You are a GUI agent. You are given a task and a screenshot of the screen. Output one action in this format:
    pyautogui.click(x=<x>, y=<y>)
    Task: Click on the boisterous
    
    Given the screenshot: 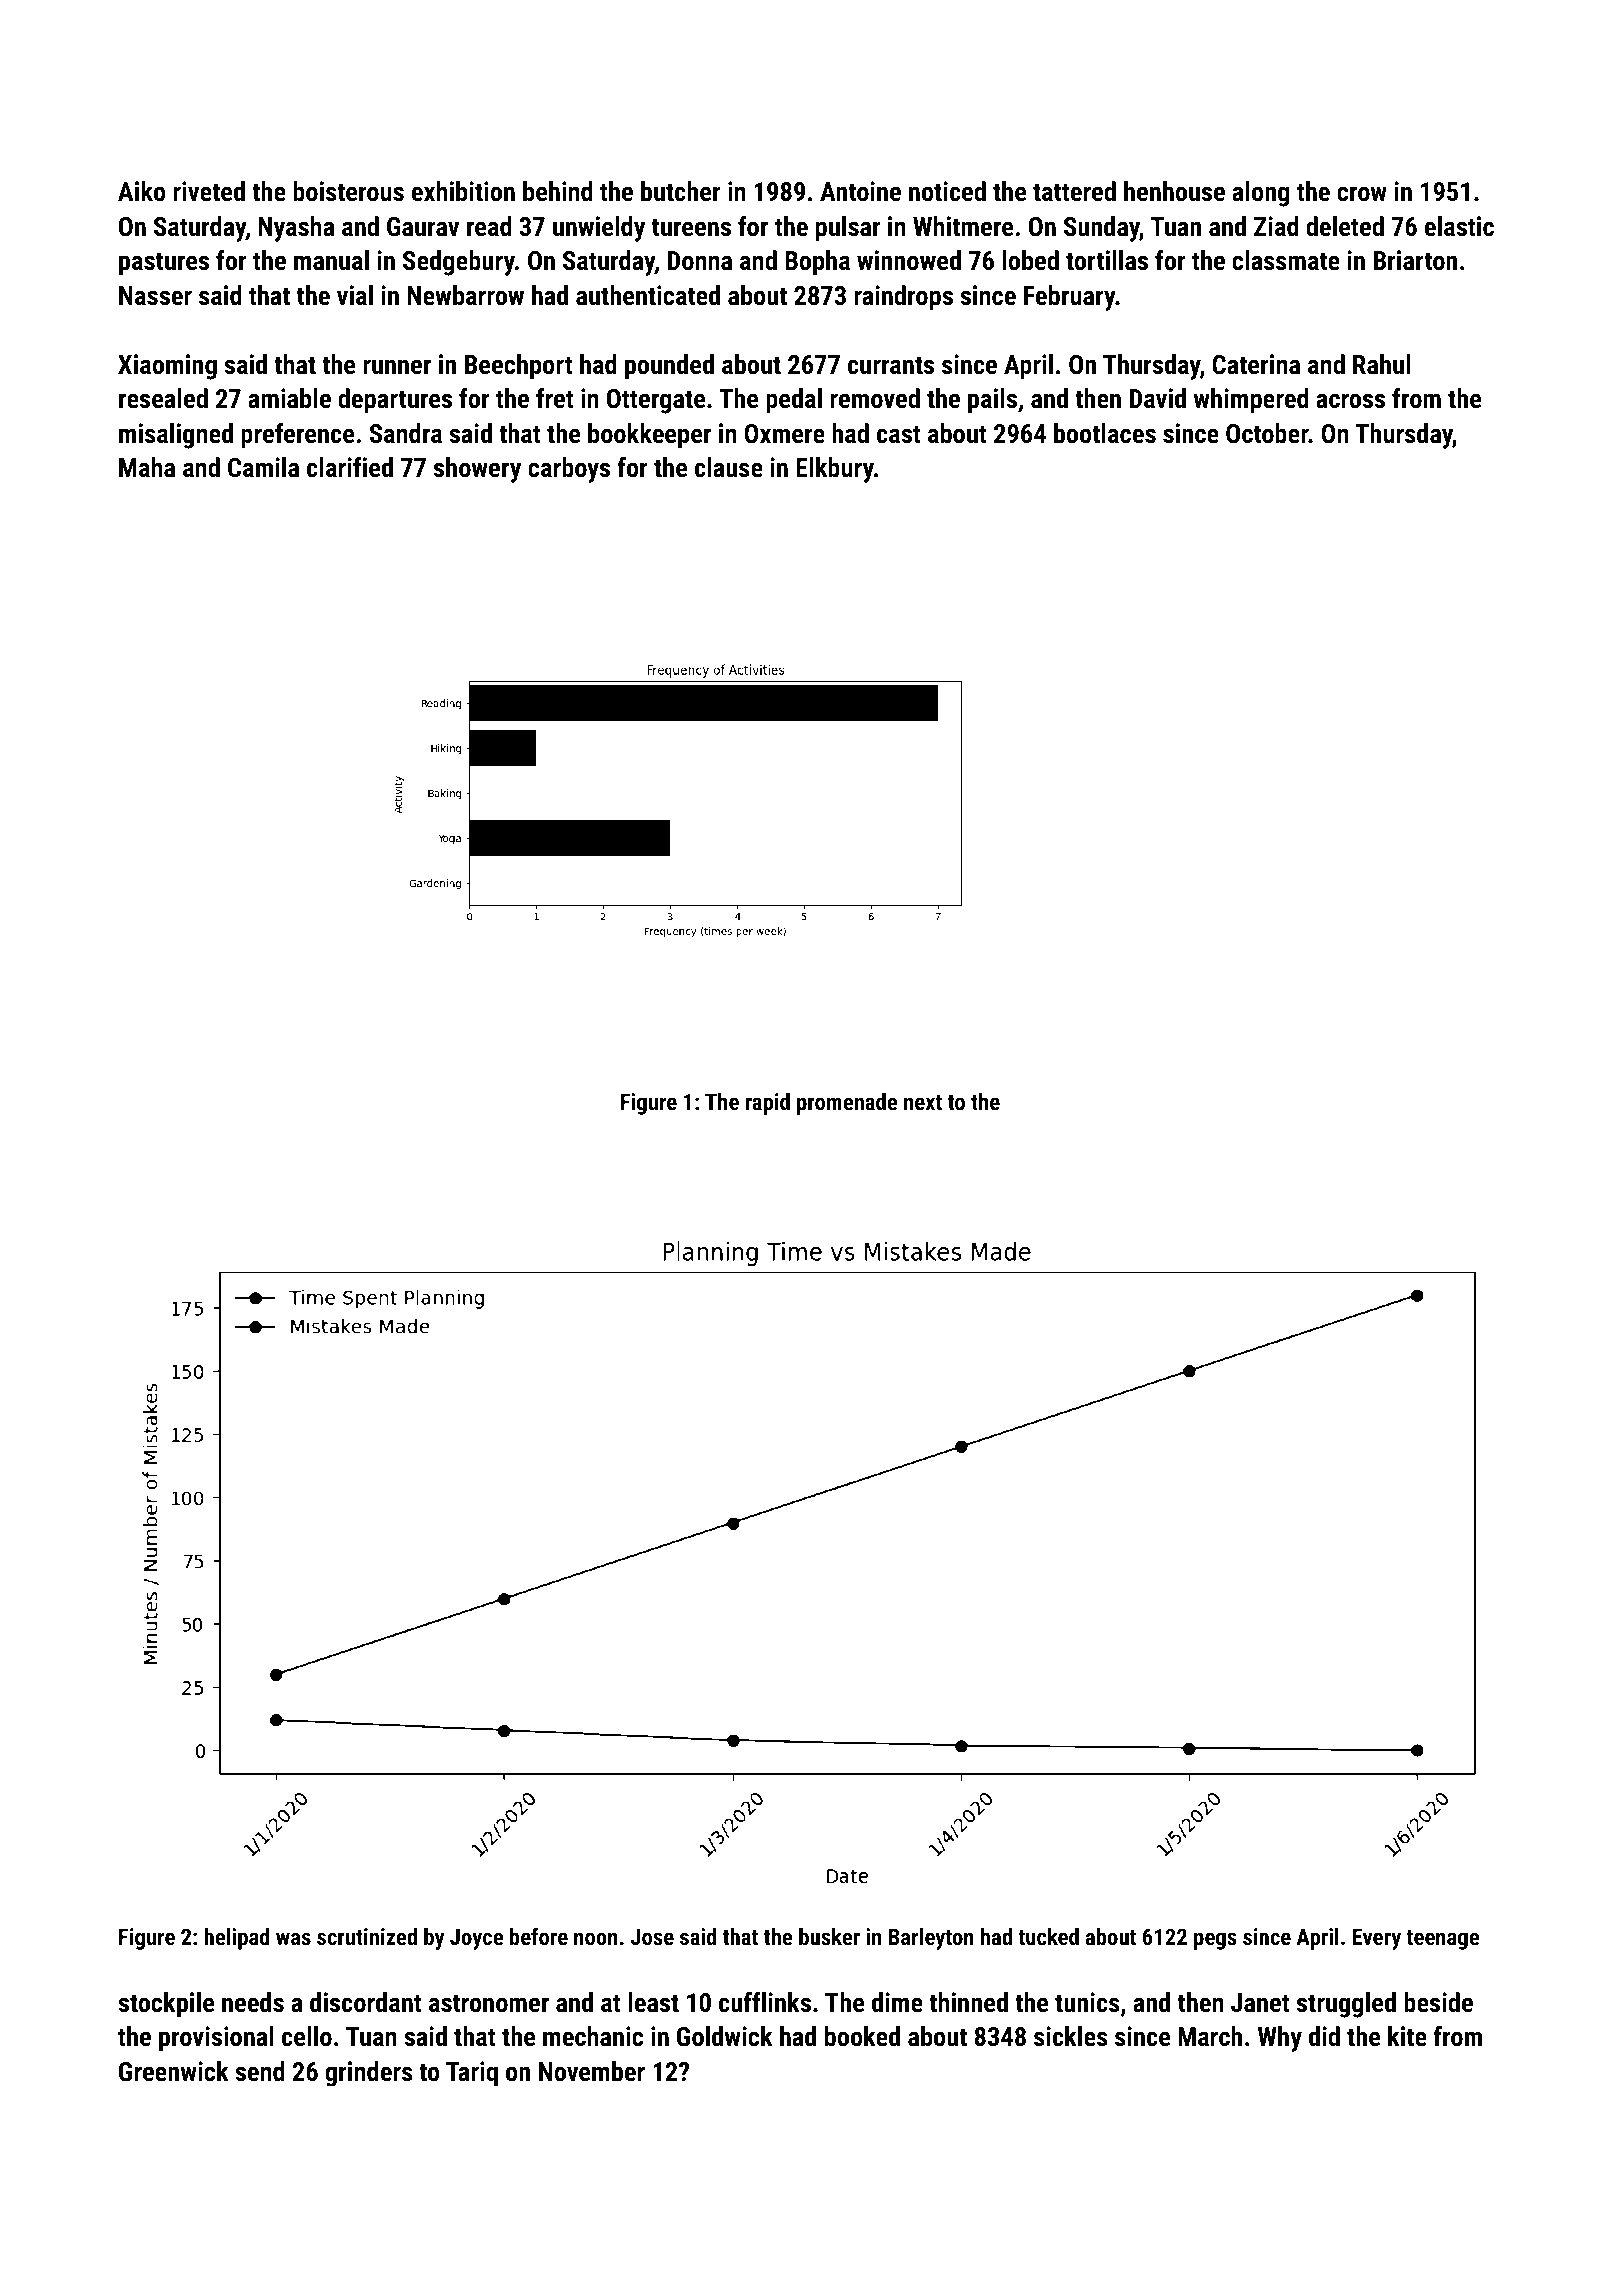 What is the action you would take?
    pyautogui.click(x=348, y=191)
